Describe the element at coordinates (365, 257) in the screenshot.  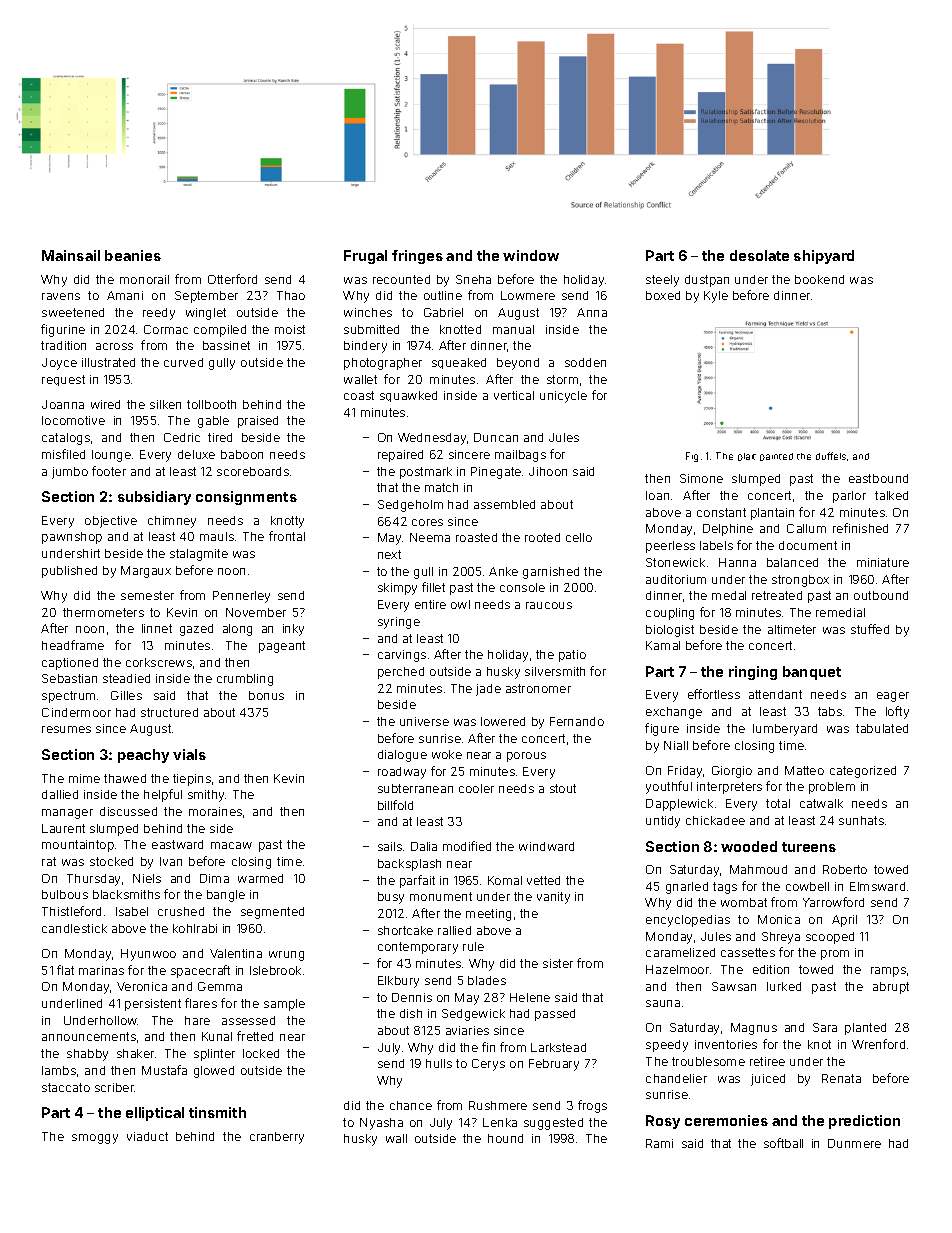
I see `Frugal` at that location.
